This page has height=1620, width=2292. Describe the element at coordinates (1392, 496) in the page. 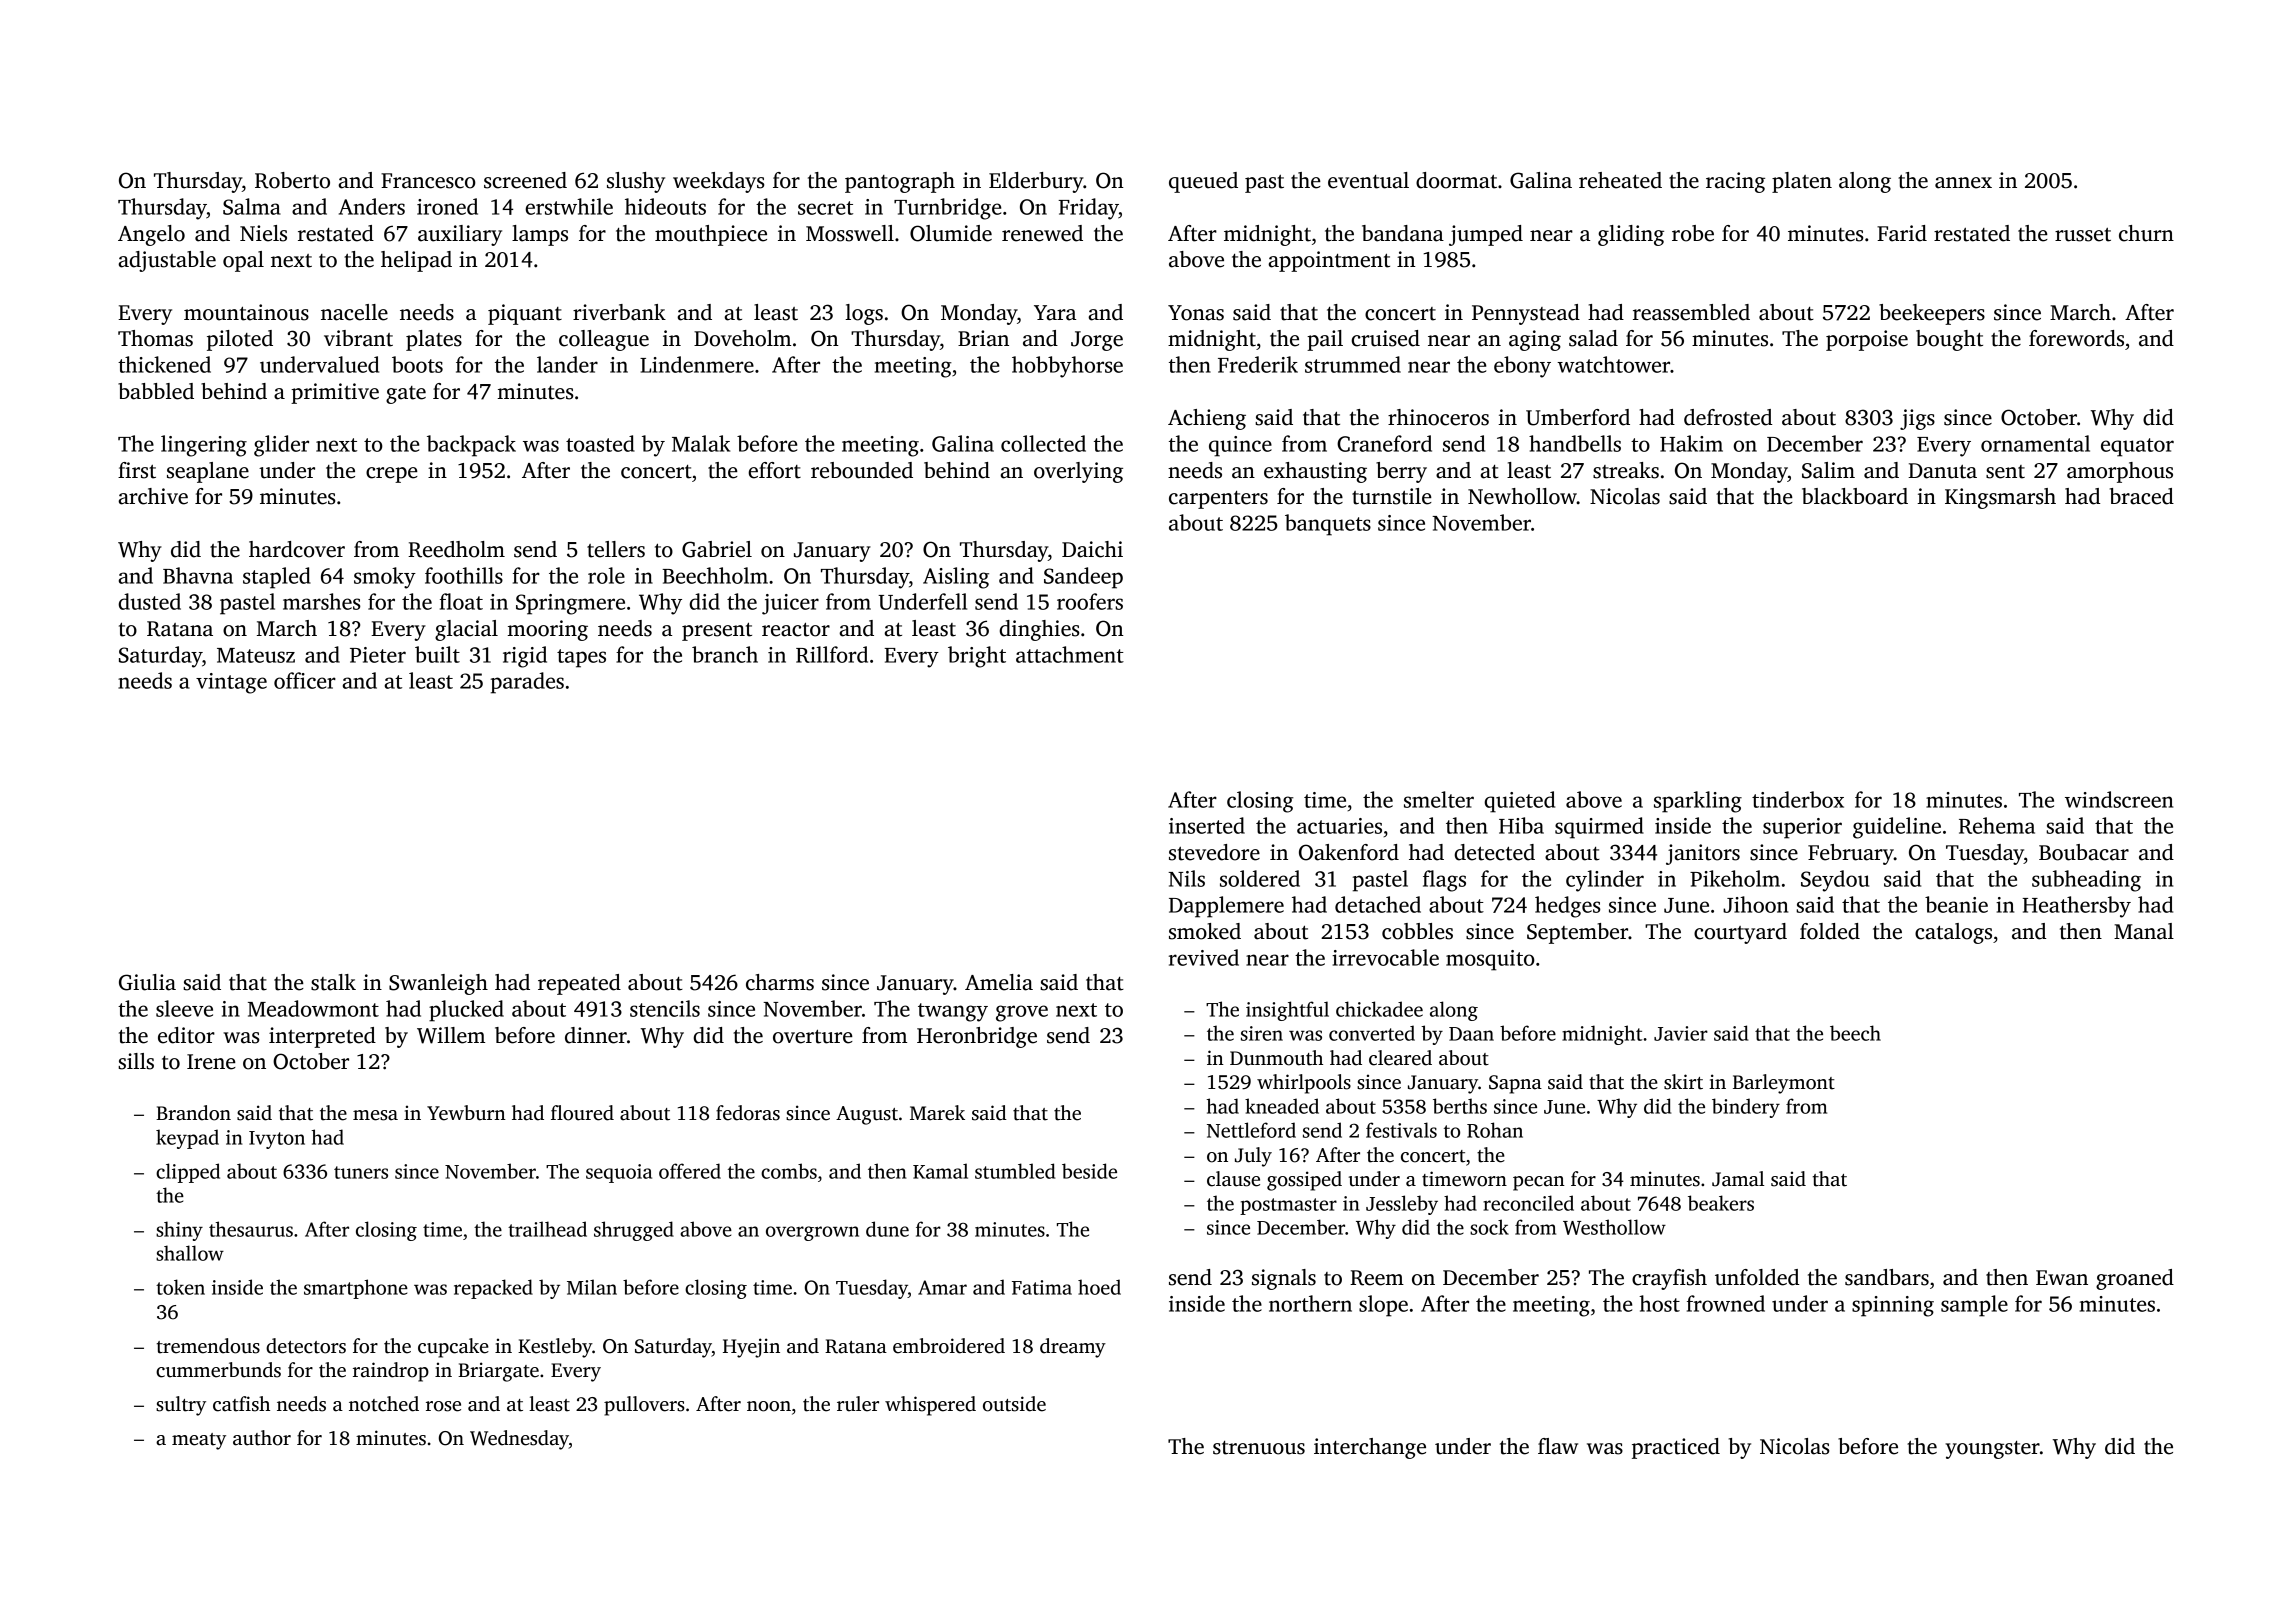

I see `turnstile` at that location.
